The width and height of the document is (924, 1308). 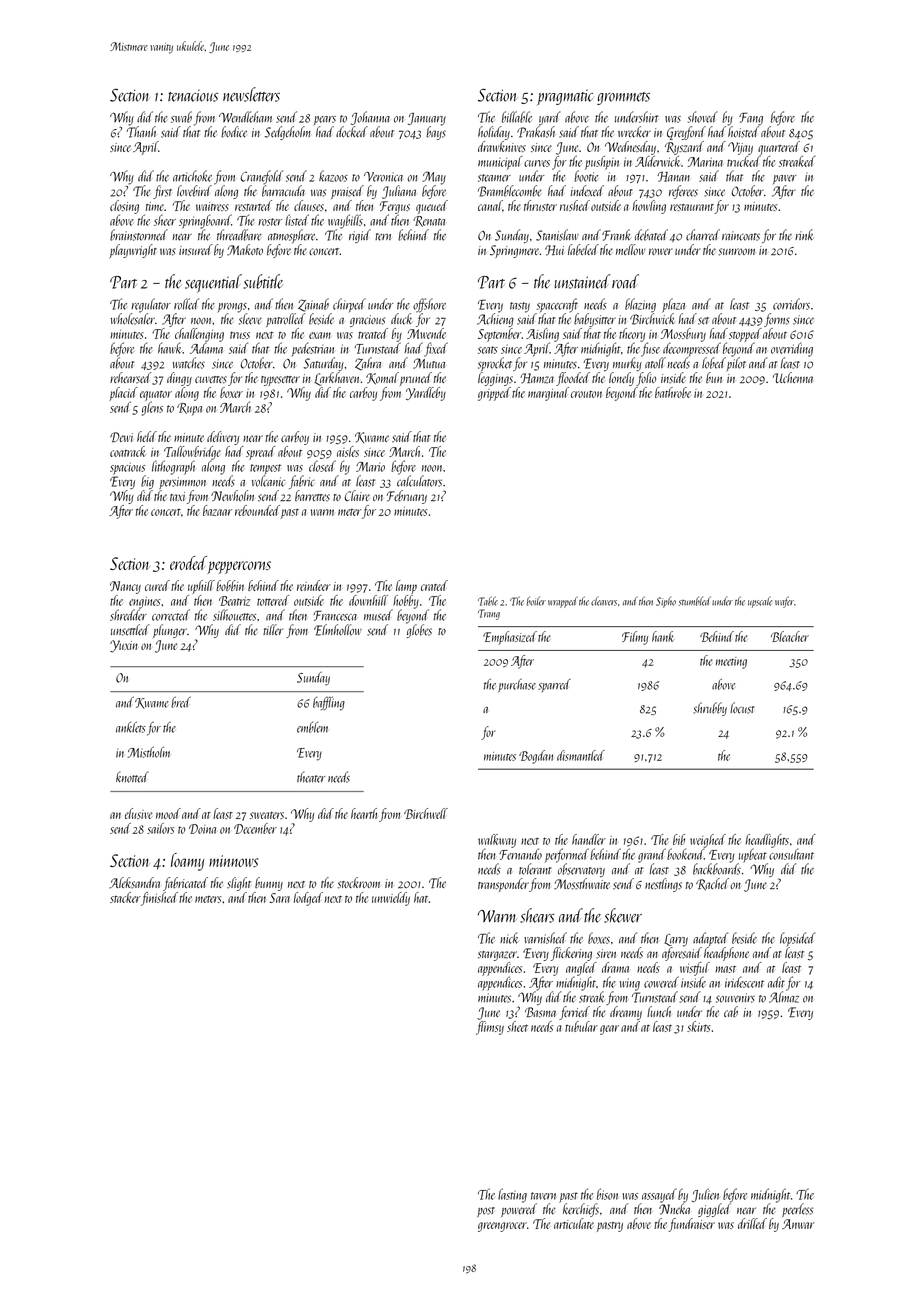 What do you see at coordinates (370, 118) in the document?
I see `Johanna` at bounding box center [370, 118].
